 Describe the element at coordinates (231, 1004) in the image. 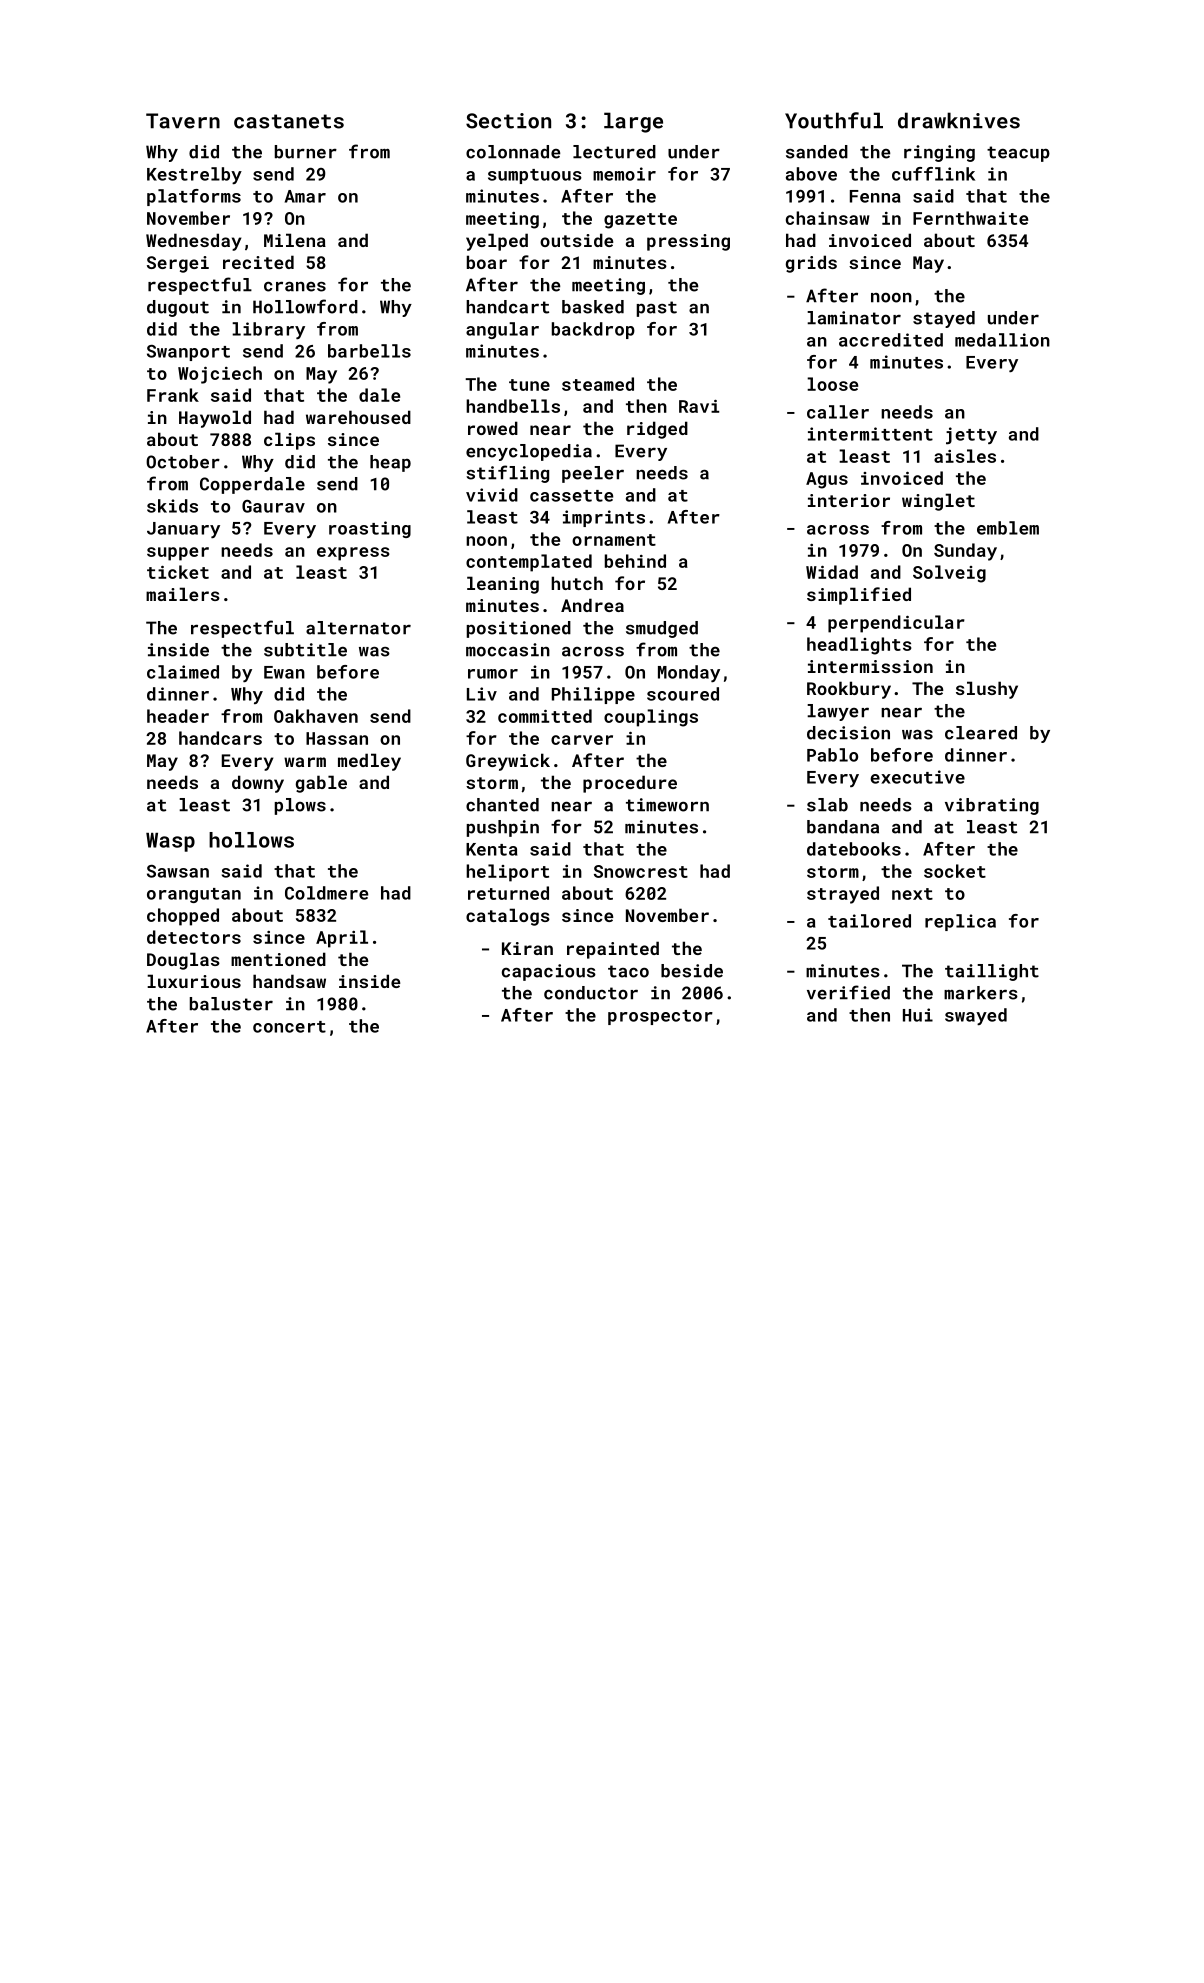

I see `baluster` at that location.
